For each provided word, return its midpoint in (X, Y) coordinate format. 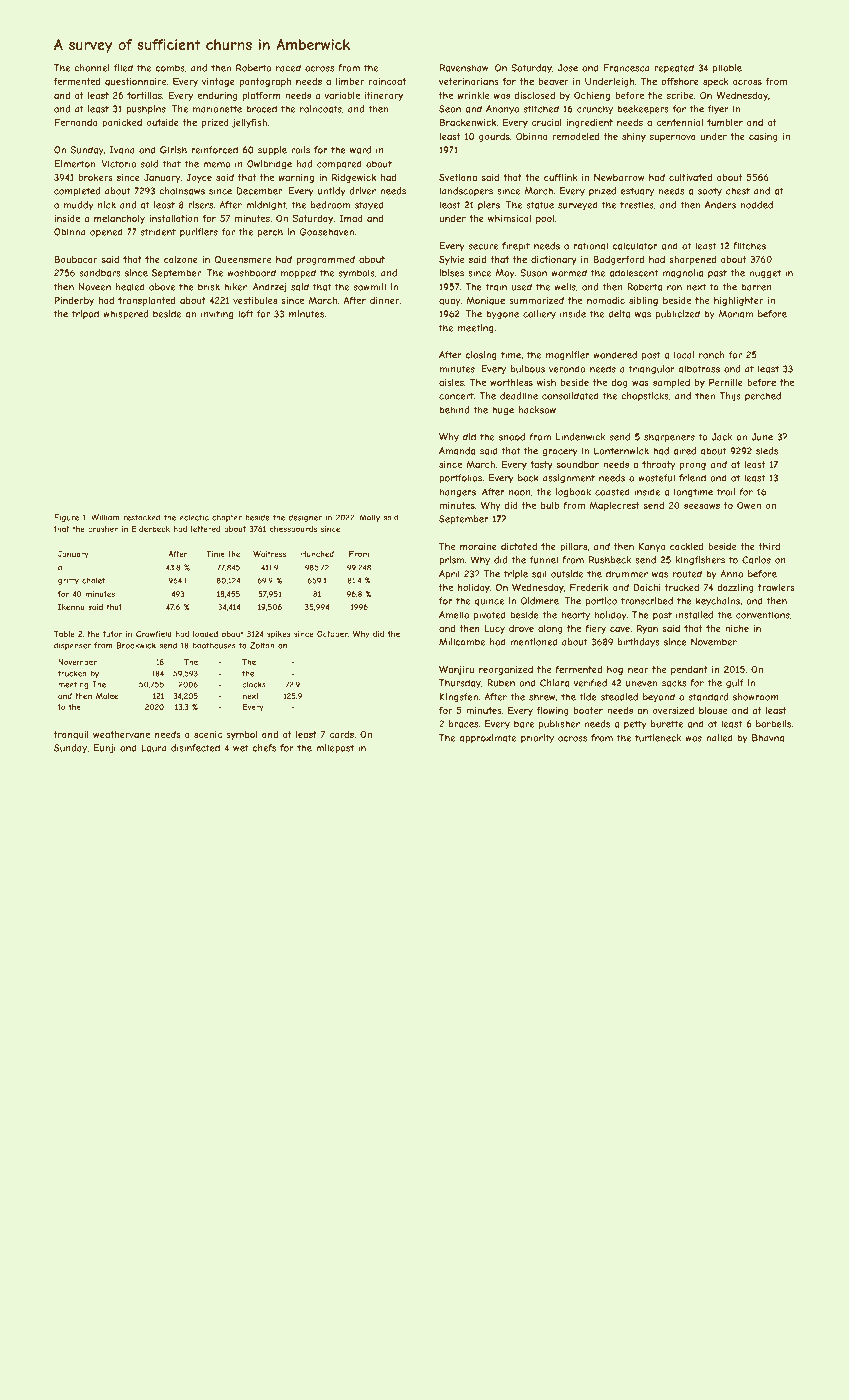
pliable (727, 69)
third (769, 546)
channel (91, 68)
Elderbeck (151, 529)
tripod (85, 314)
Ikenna (71, 607)
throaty (659, 465)
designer (305, 518)
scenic (208, 734)
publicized (678, 315)
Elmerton (74, 164)
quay (450, 302)
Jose (568, 68)
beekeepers (643, 110)
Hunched (317, 554)
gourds (494, 137)
